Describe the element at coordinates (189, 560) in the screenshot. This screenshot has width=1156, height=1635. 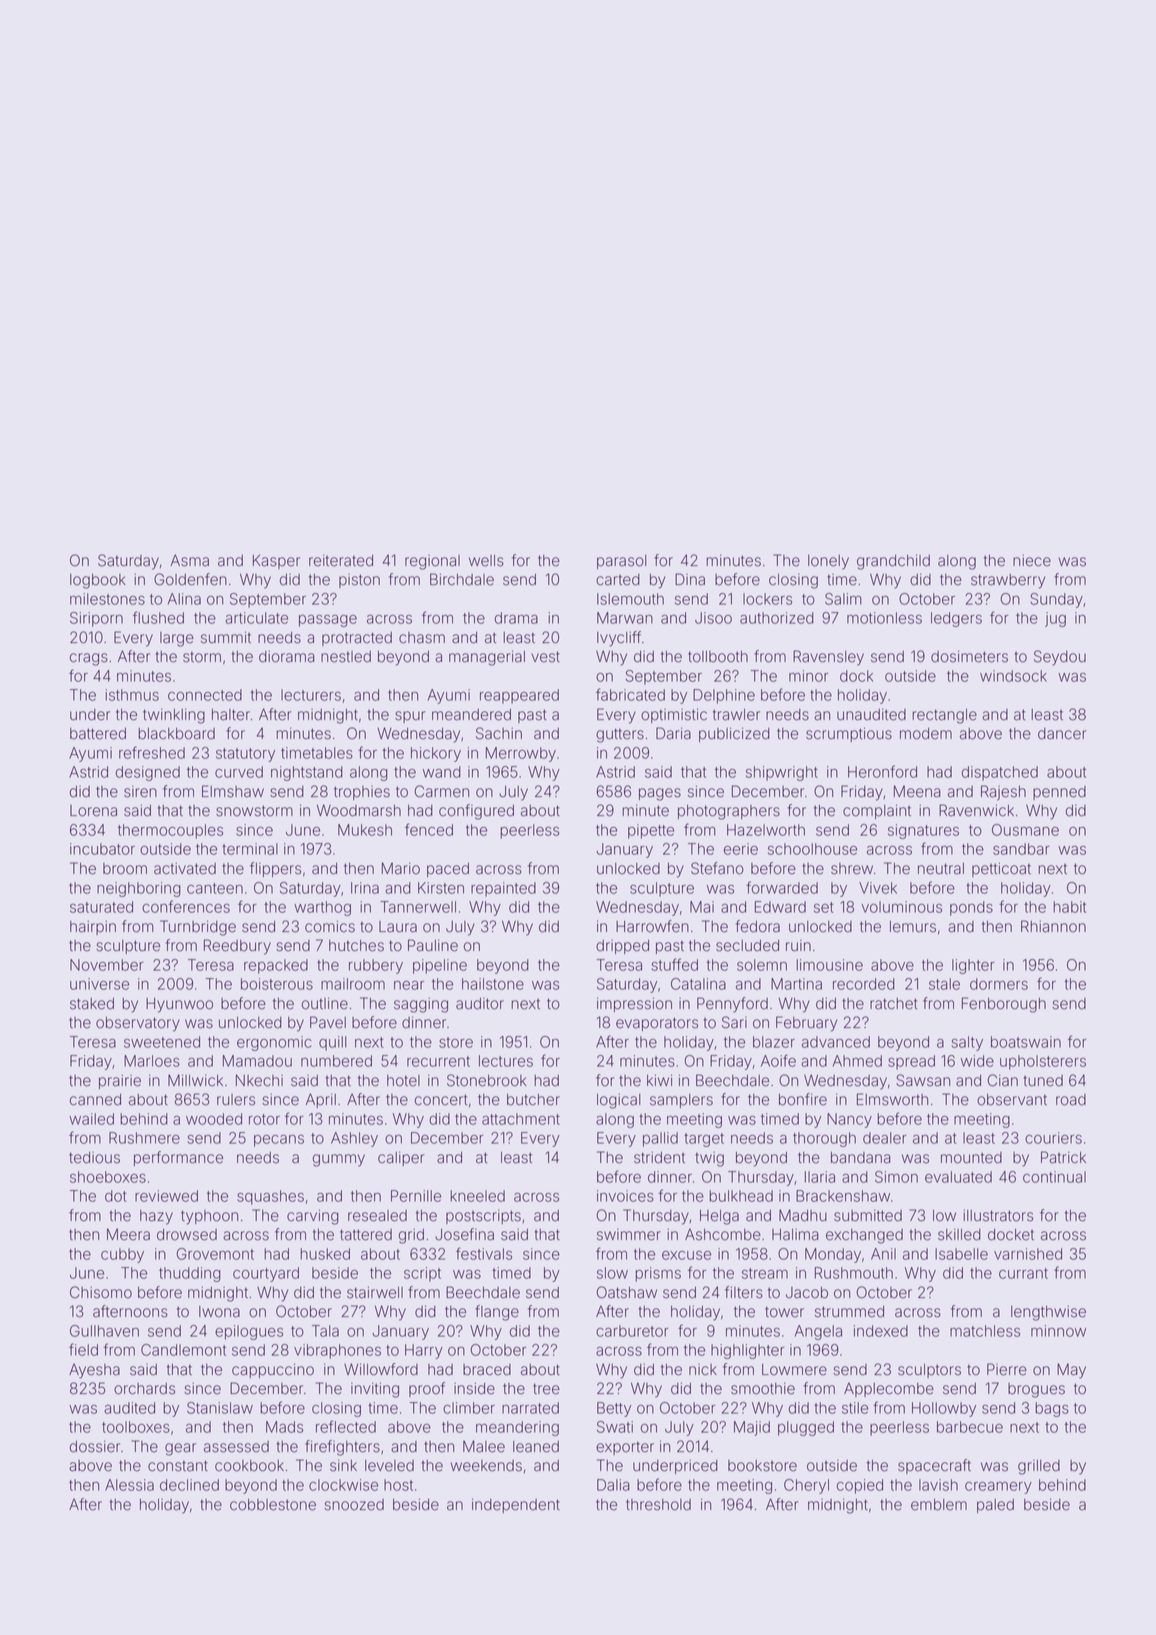
I see `Asma` at that location.
